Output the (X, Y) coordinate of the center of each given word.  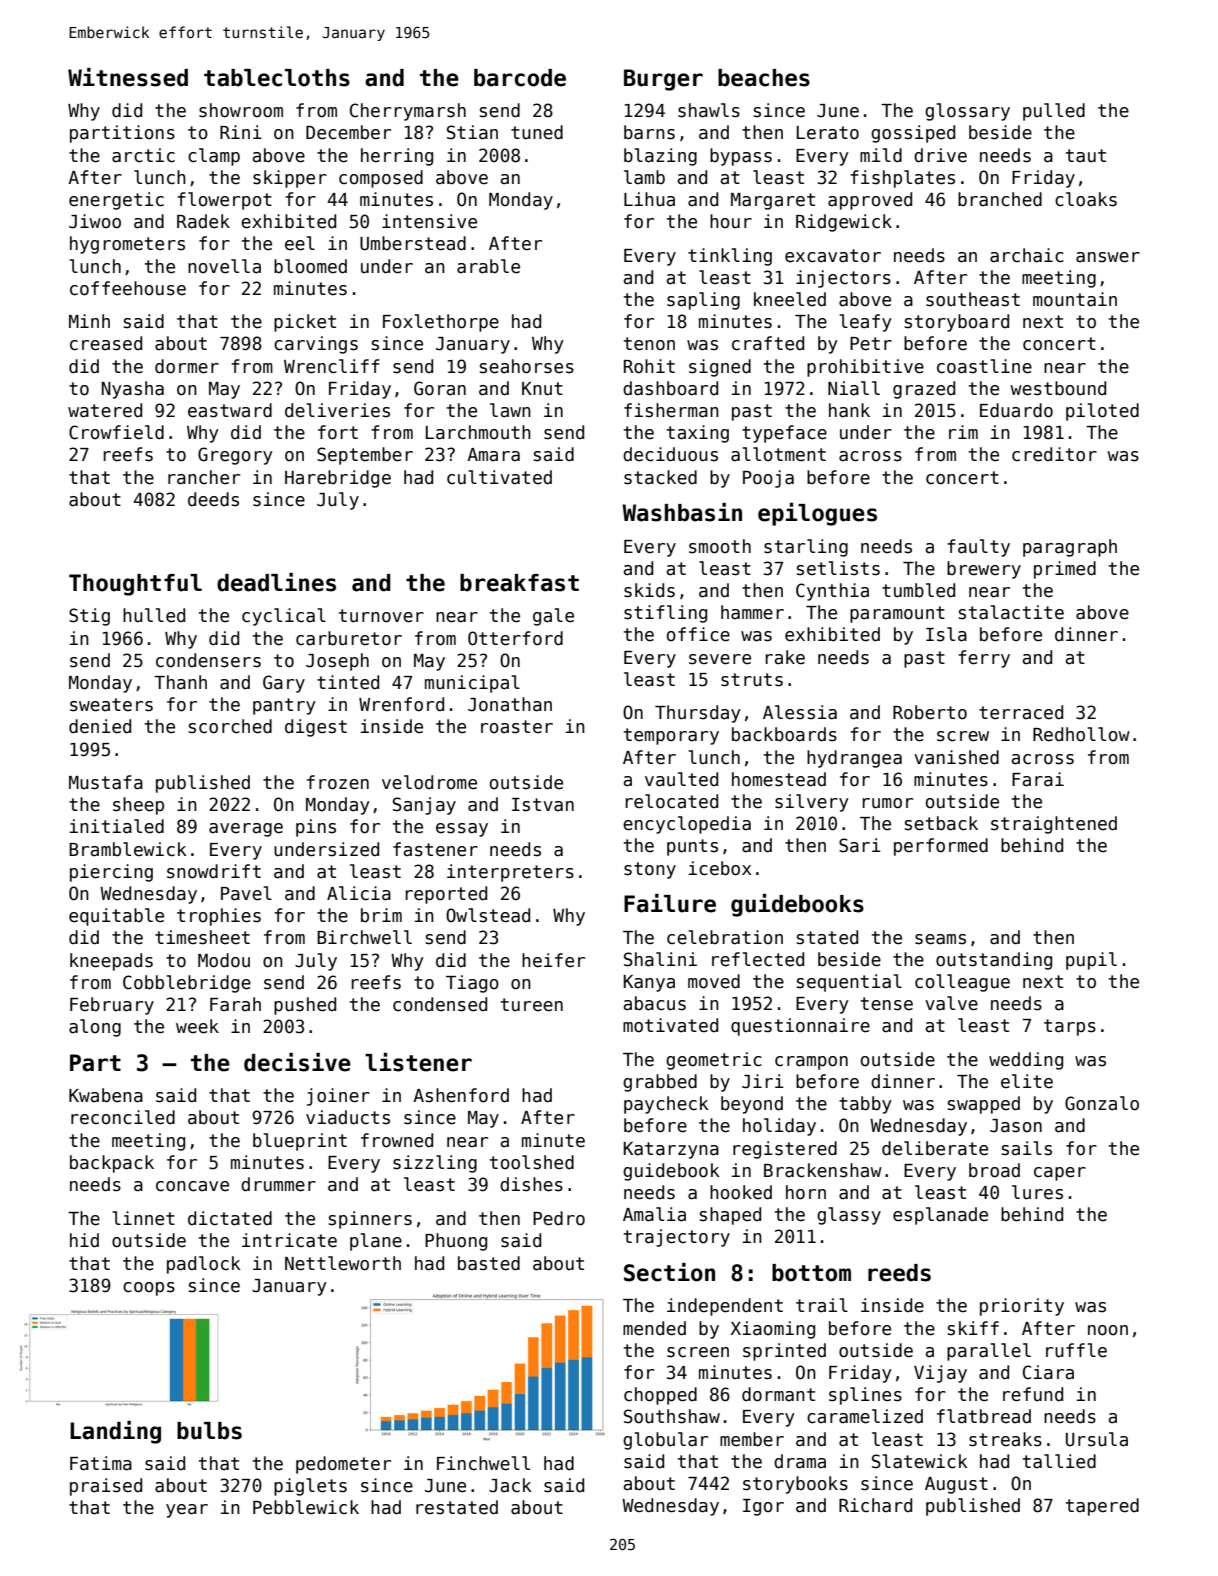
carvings (316, 345)
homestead (779, 779)
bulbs (209, 1431)
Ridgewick (844, 223)
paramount (897, 614)
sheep (138, 806)
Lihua (649, 199)
